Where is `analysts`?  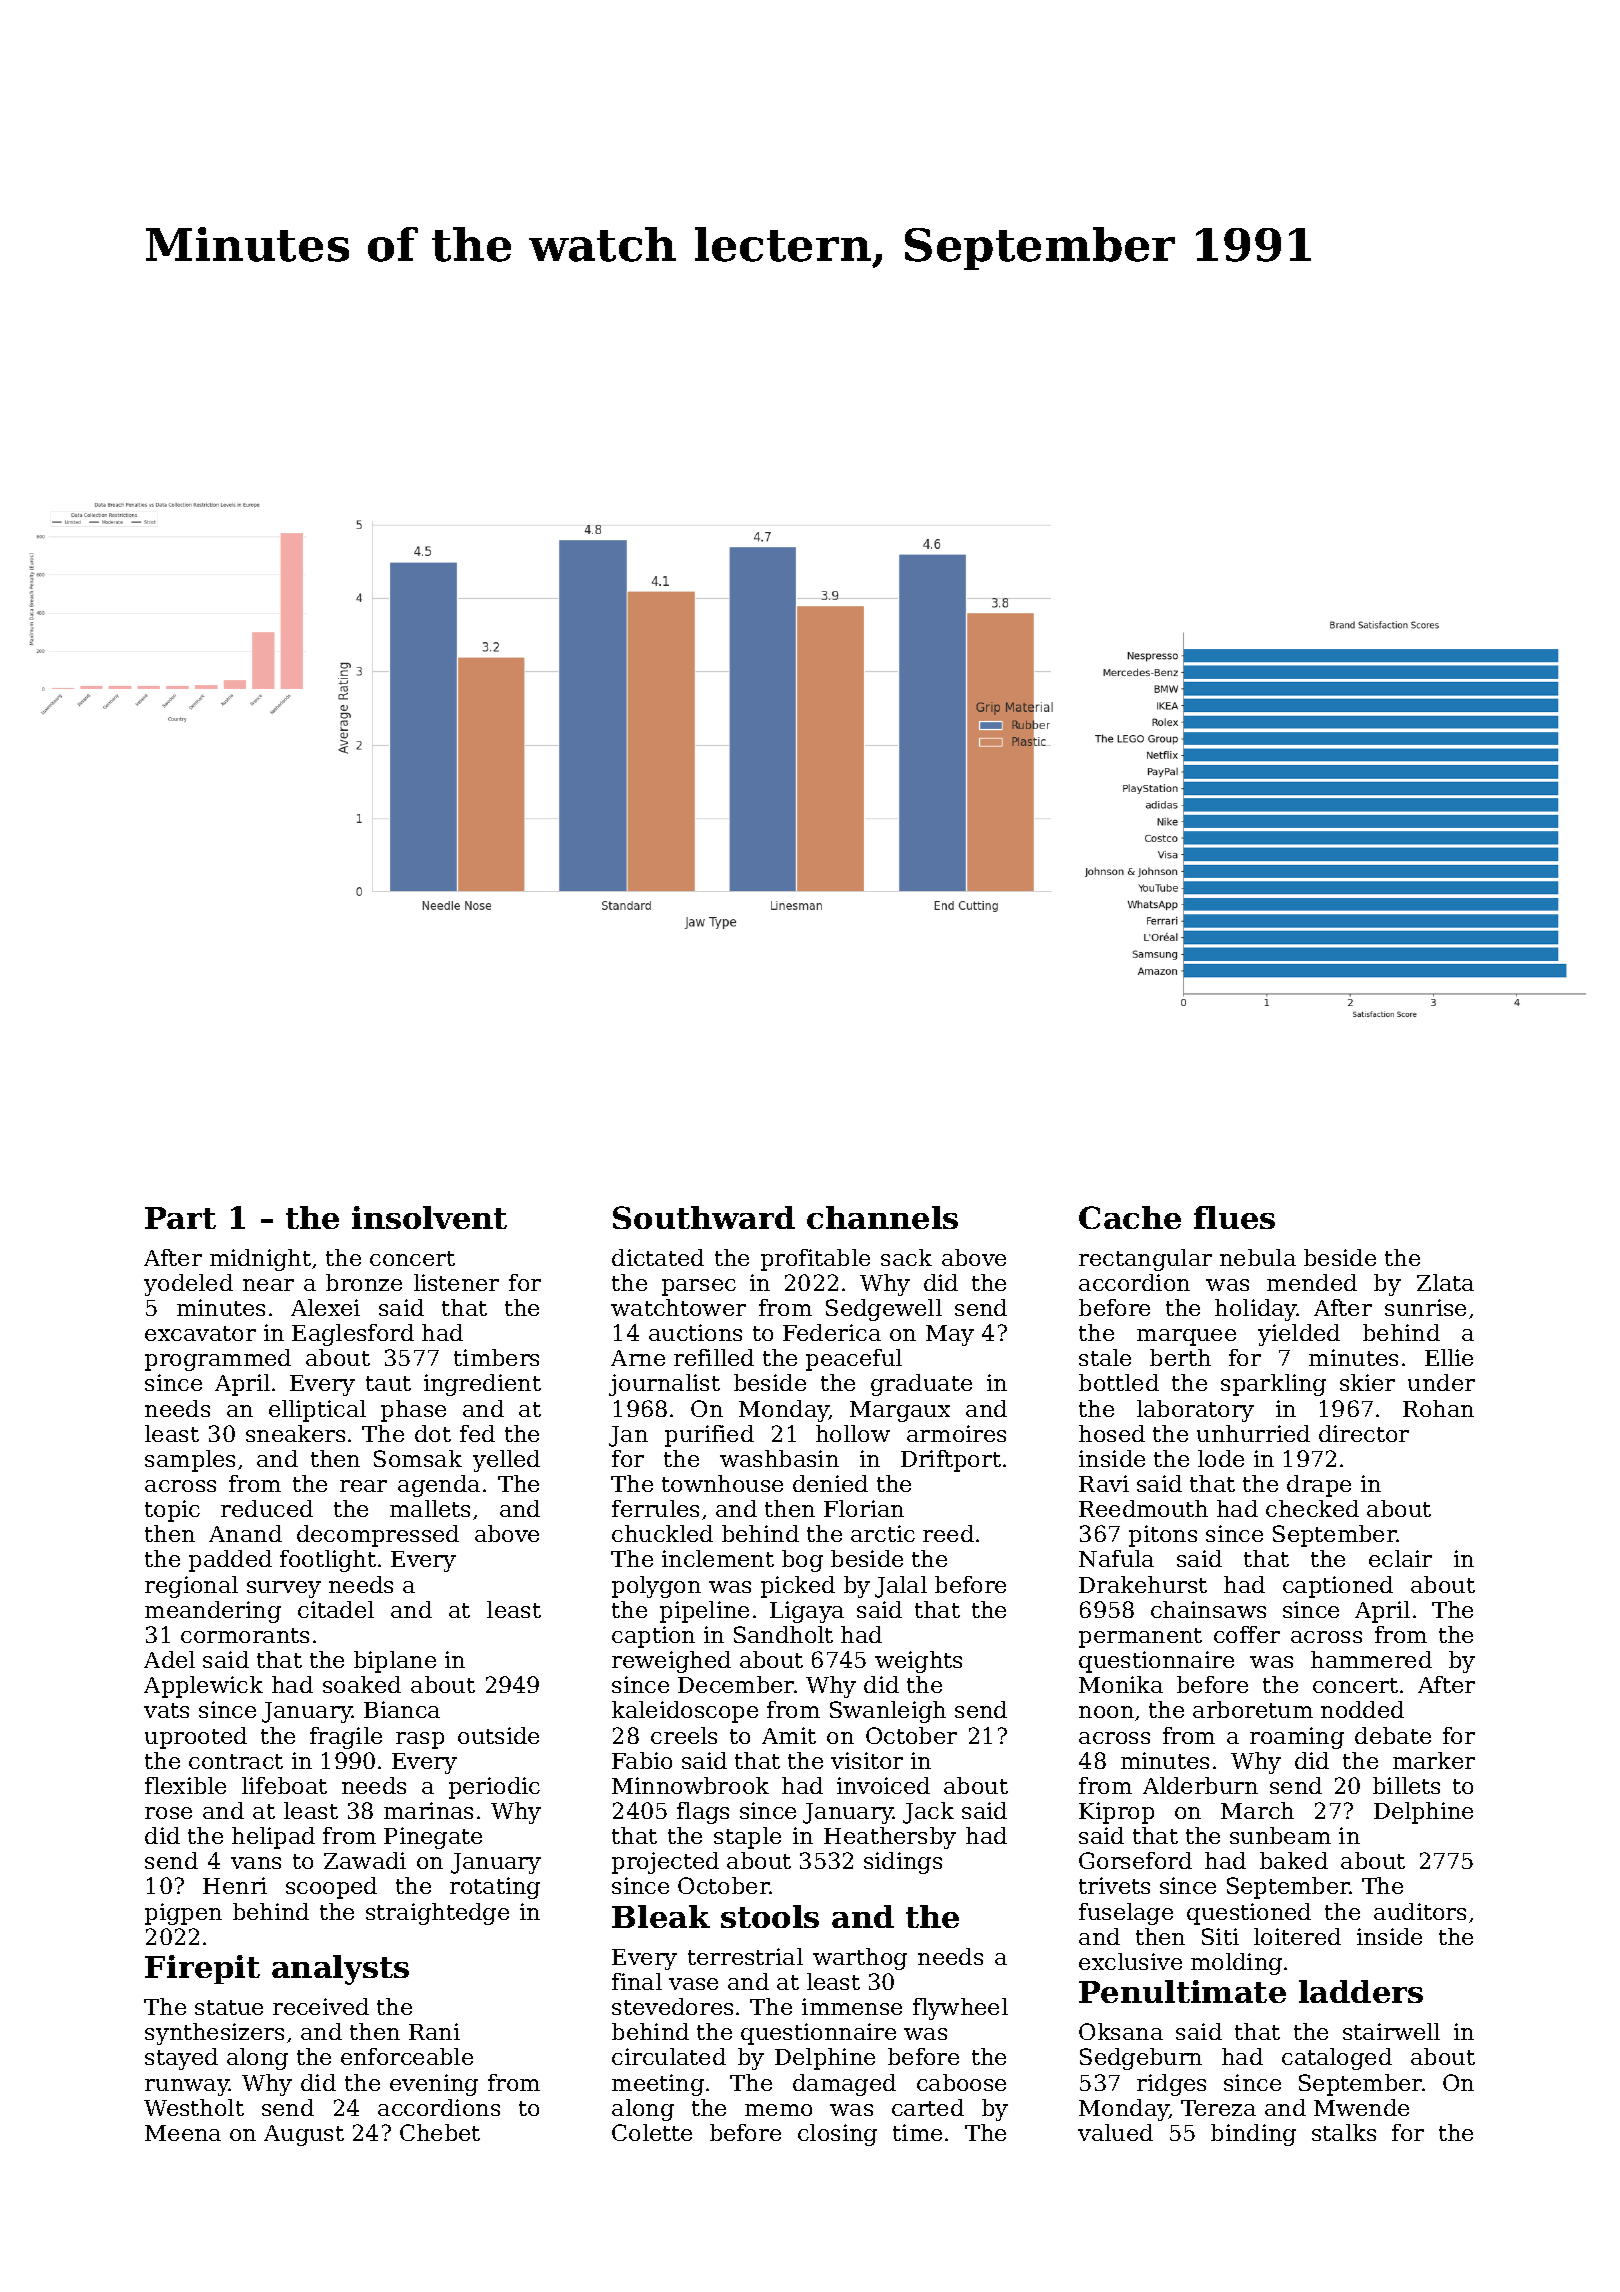 analysts is located at coordinates (340, 1970).
